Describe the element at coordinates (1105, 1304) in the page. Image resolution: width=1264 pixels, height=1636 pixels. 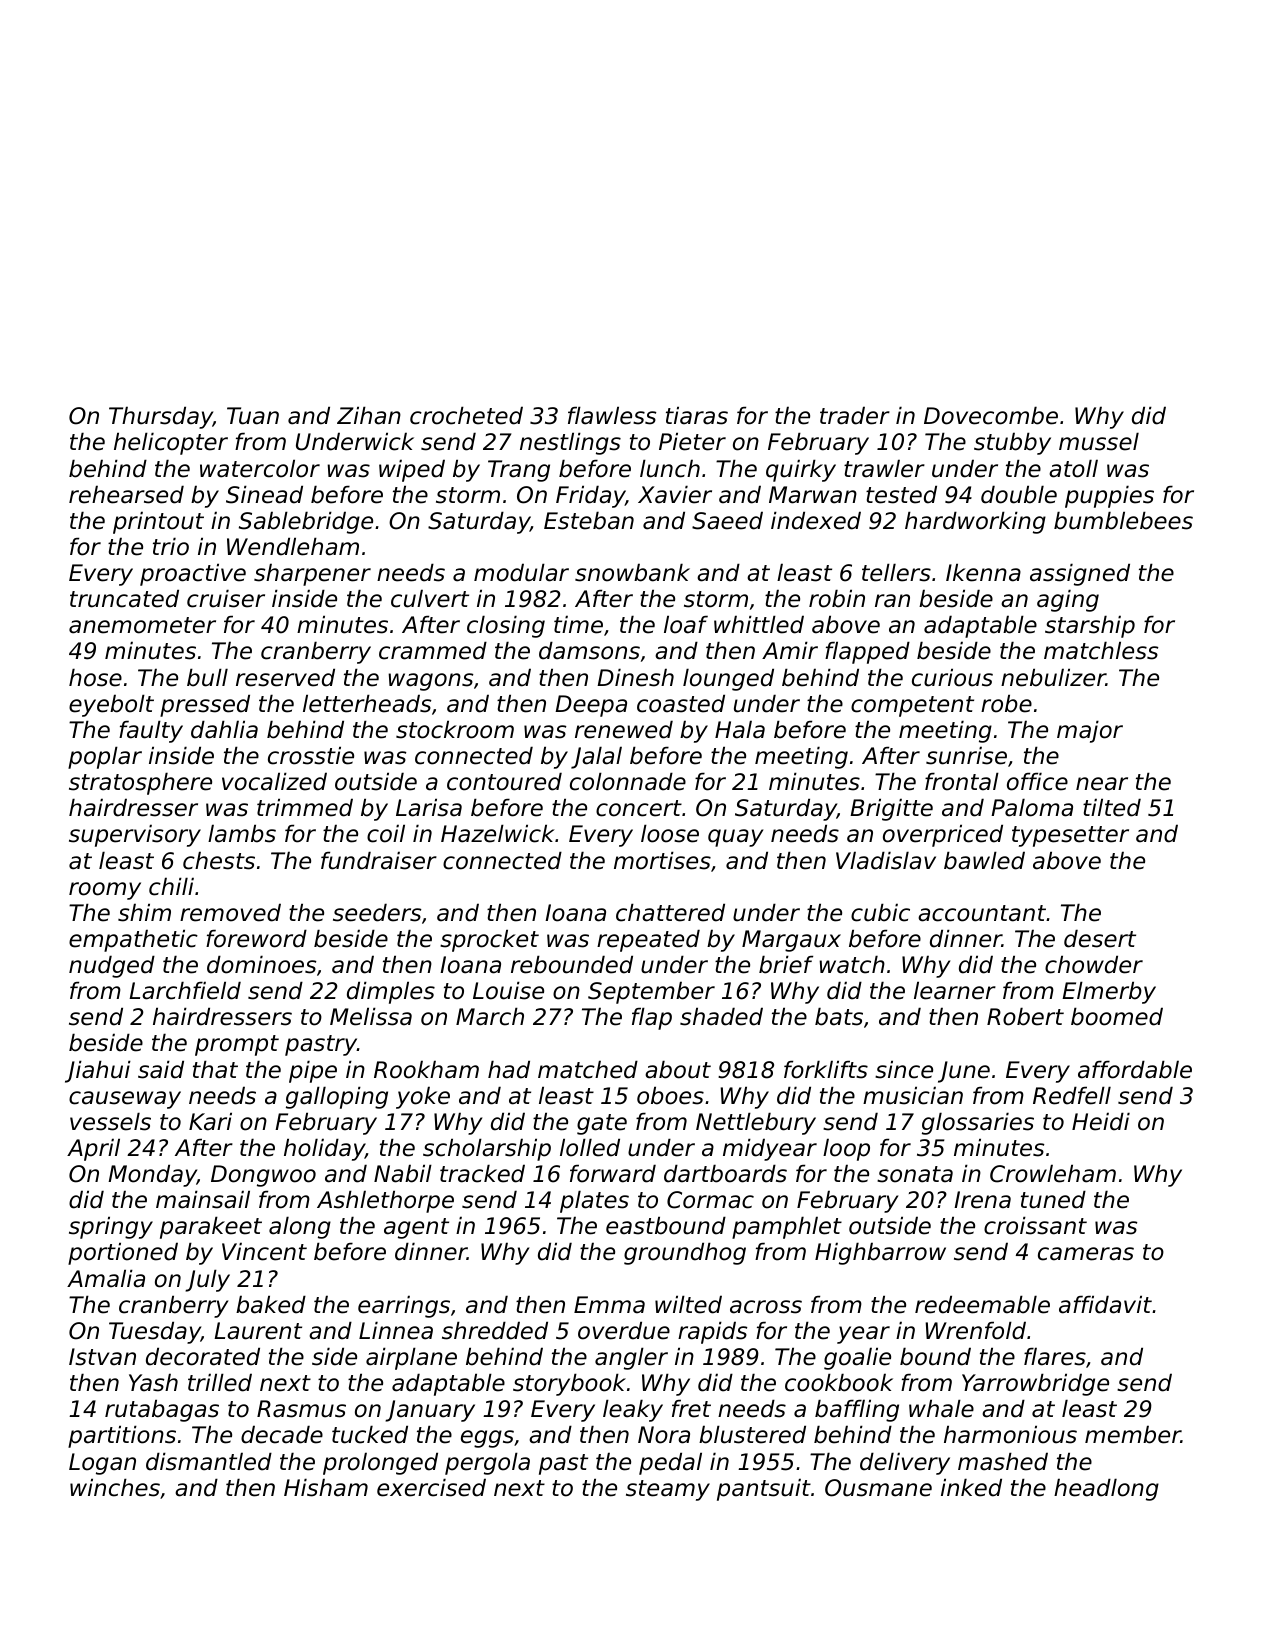
I see `affidavit` at that location.
